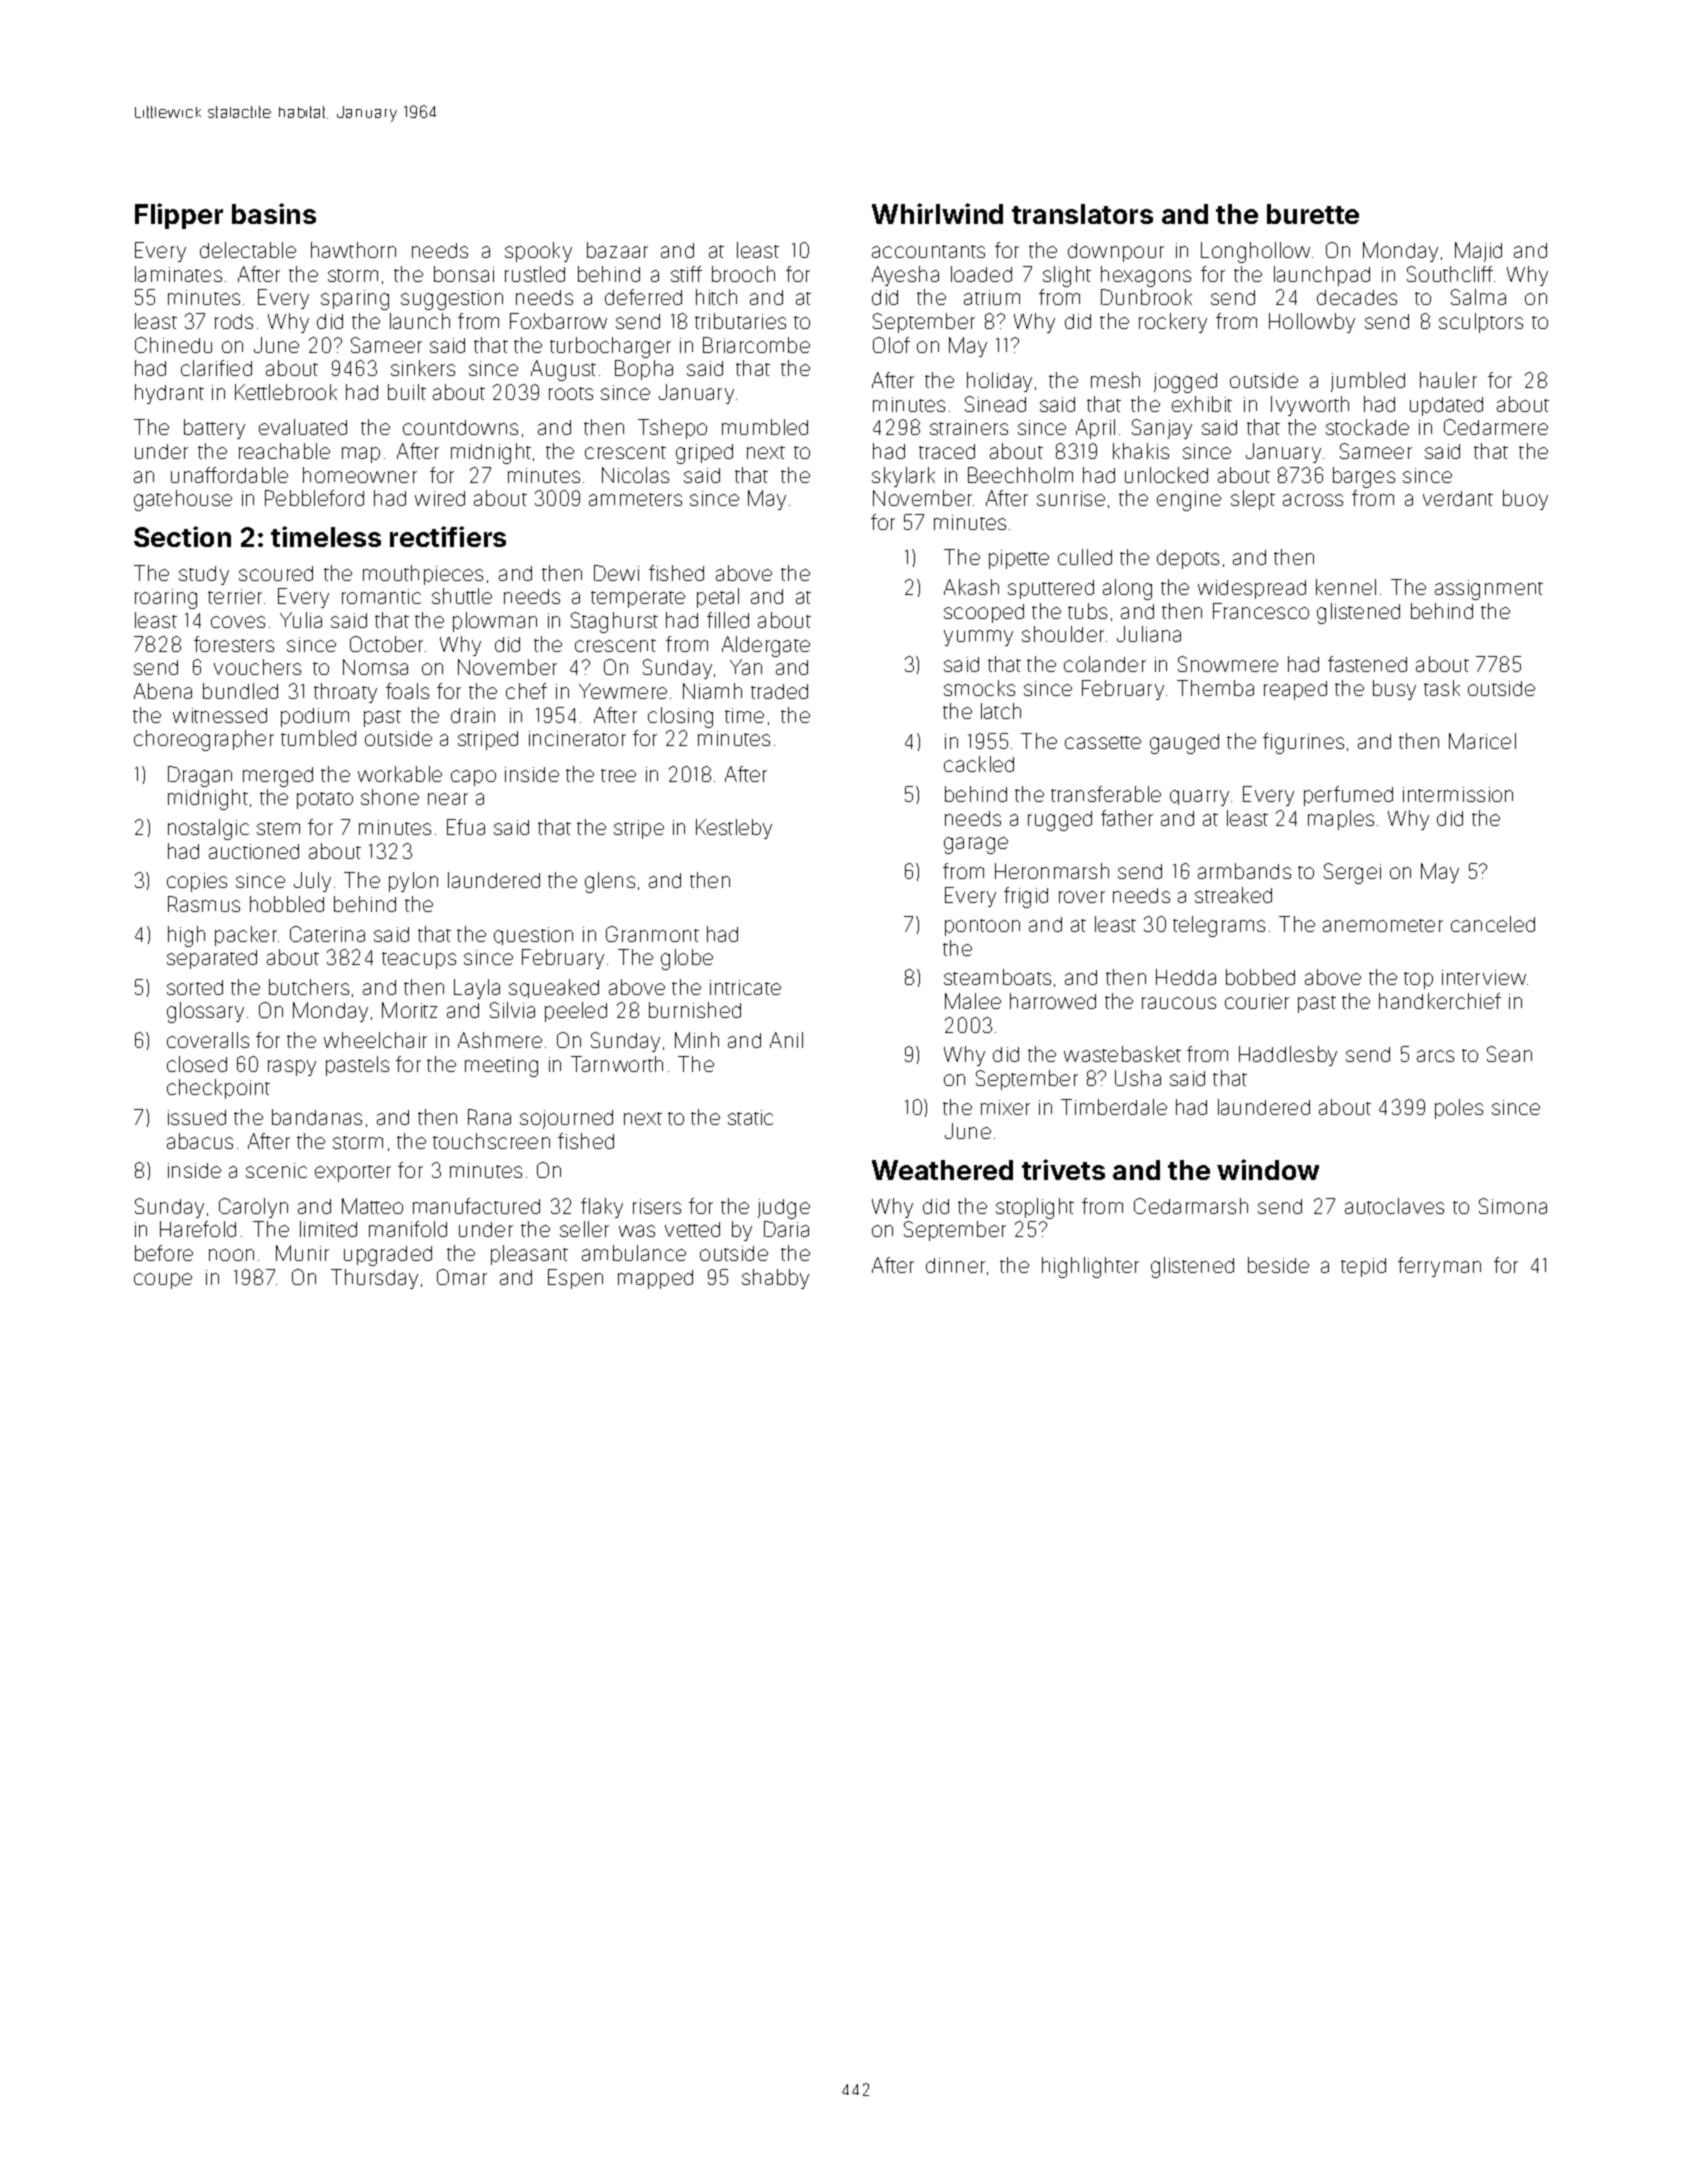 The image size is (1683, 2178). Describe the element at coordinates (318, 738) in the screenshot. I see `tumbled` at that location.
